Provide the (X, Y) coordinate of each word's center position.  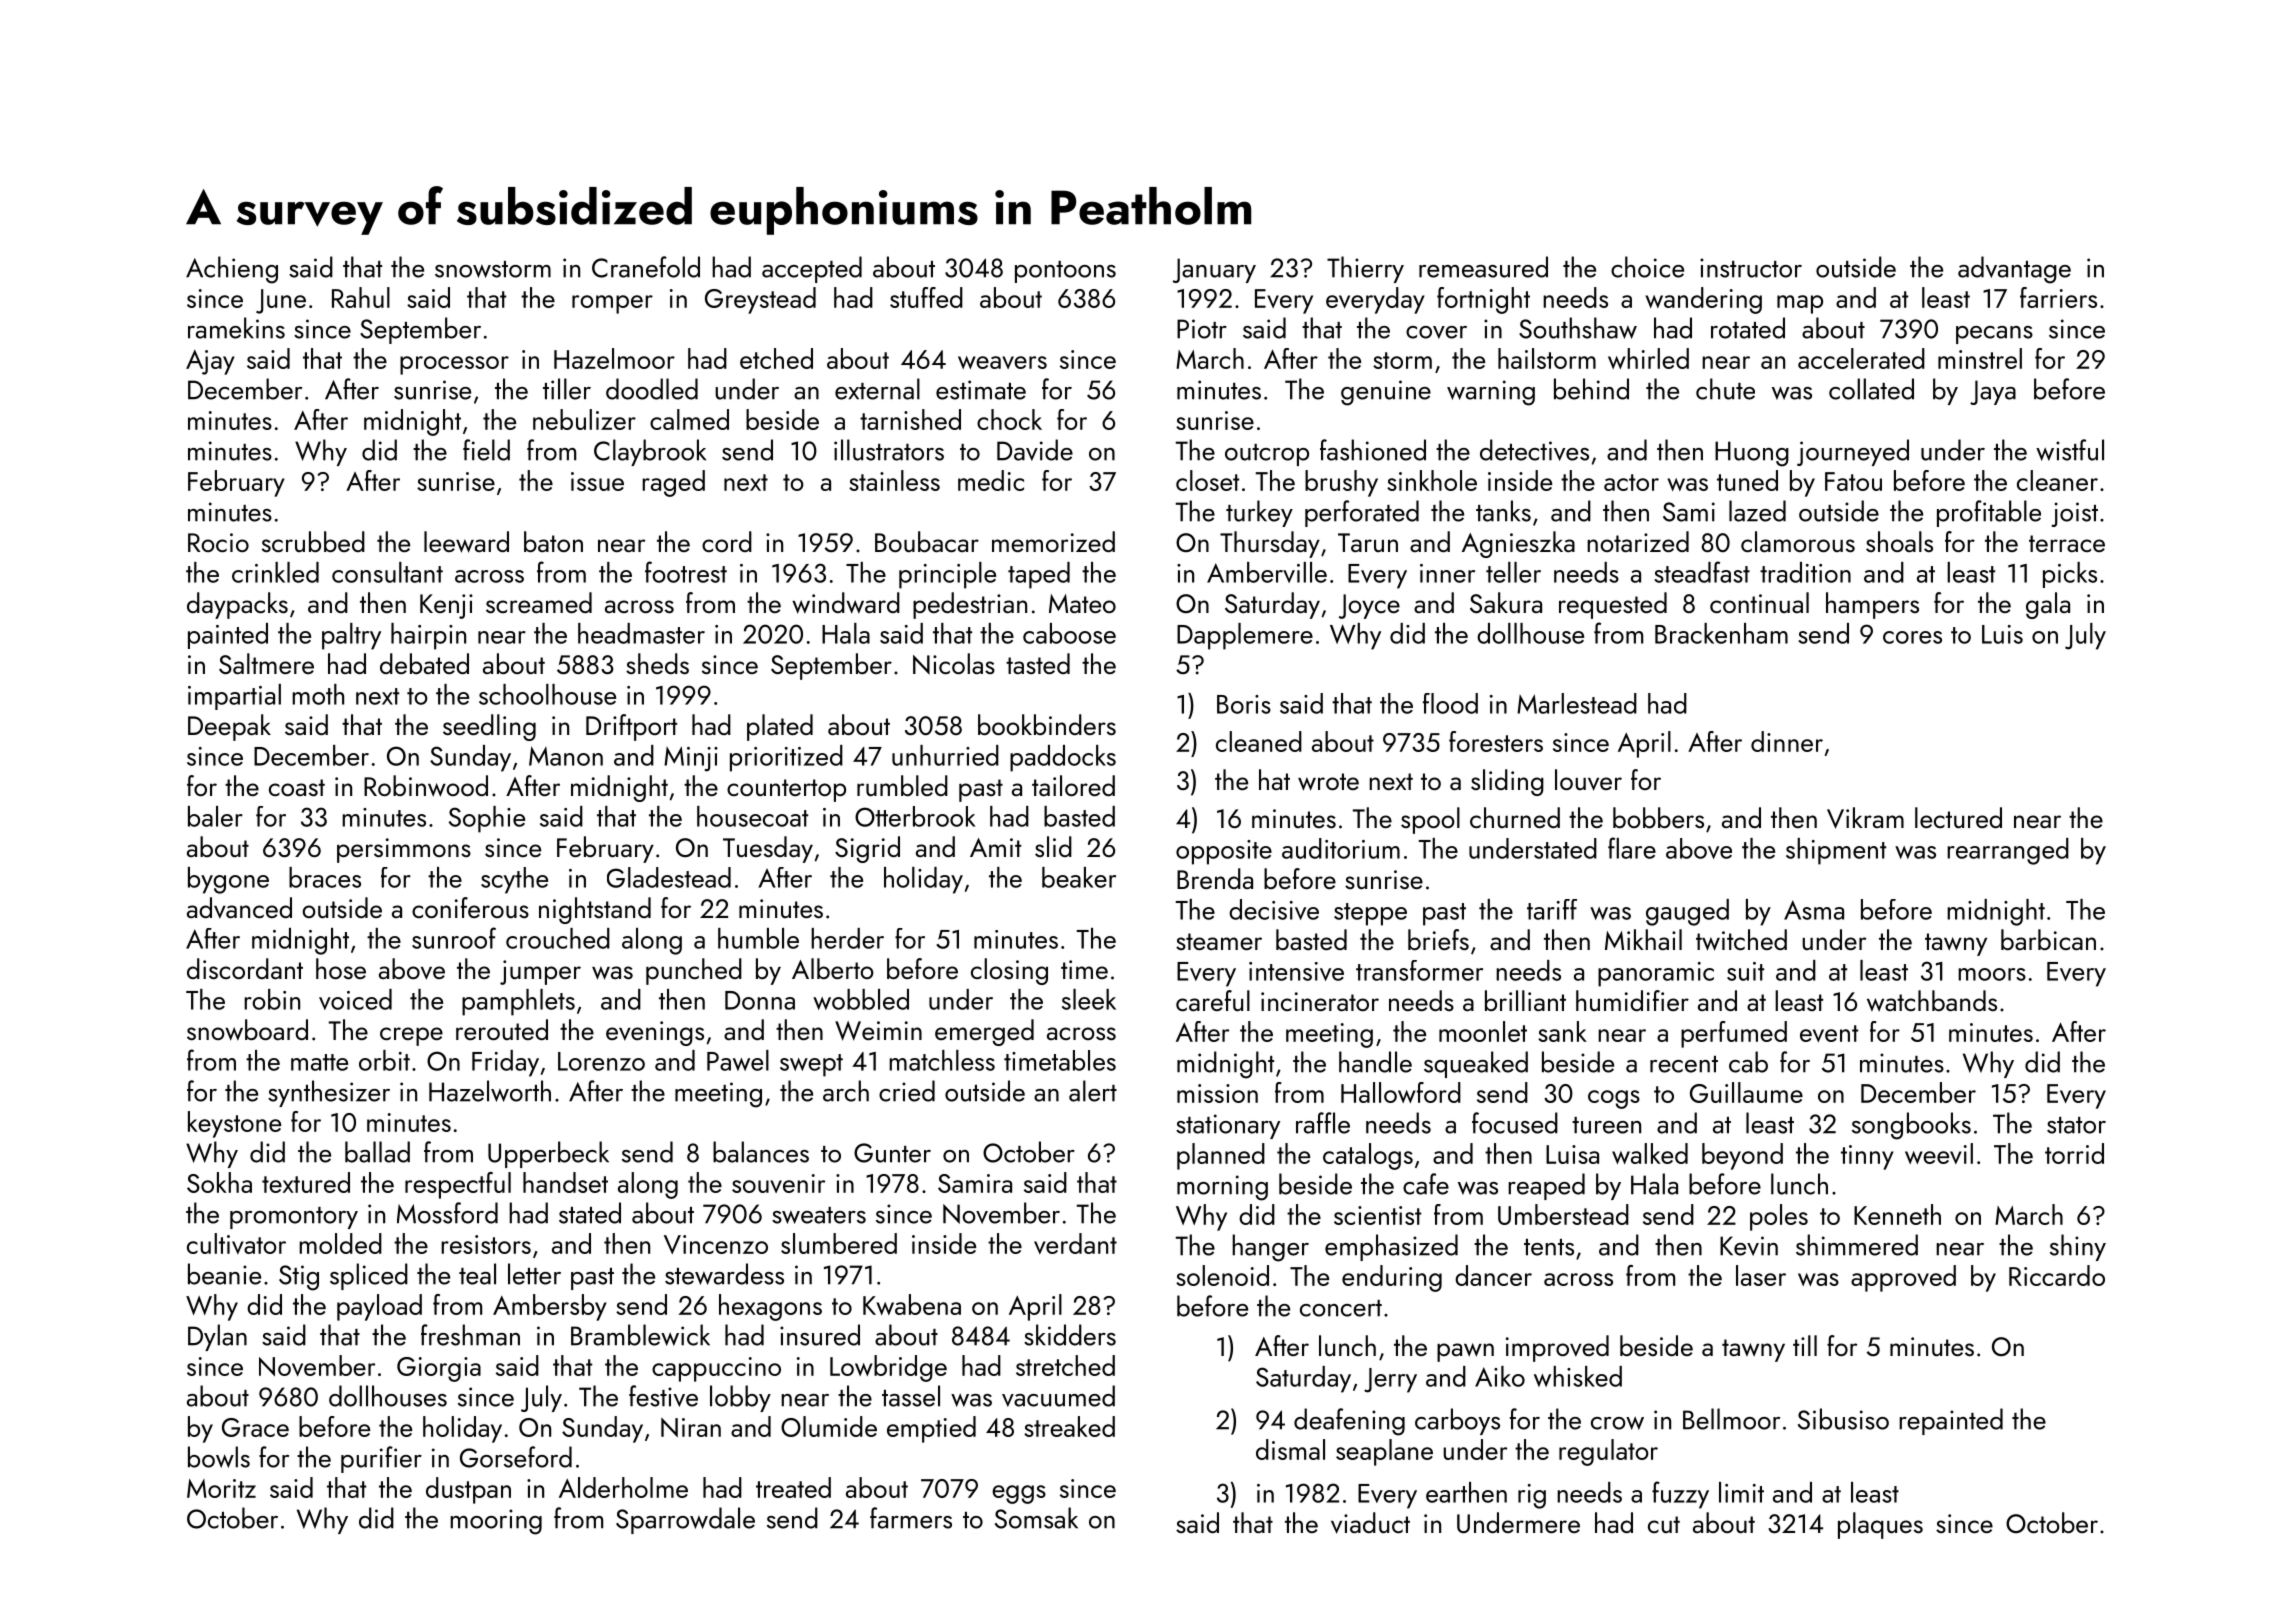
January (1214, 270)
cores (1912, 637)
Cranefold (646, 267)
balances (761, 1152)
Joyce (1369, 606)
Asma (1814, 910)
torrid (2074, 1153)
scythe (514, 880)
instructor (1751, 268)
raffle (1323, 1123)
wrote (1328, 782)
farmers (911, 1518)
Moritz (221, 1488)
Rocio (218, 542)
